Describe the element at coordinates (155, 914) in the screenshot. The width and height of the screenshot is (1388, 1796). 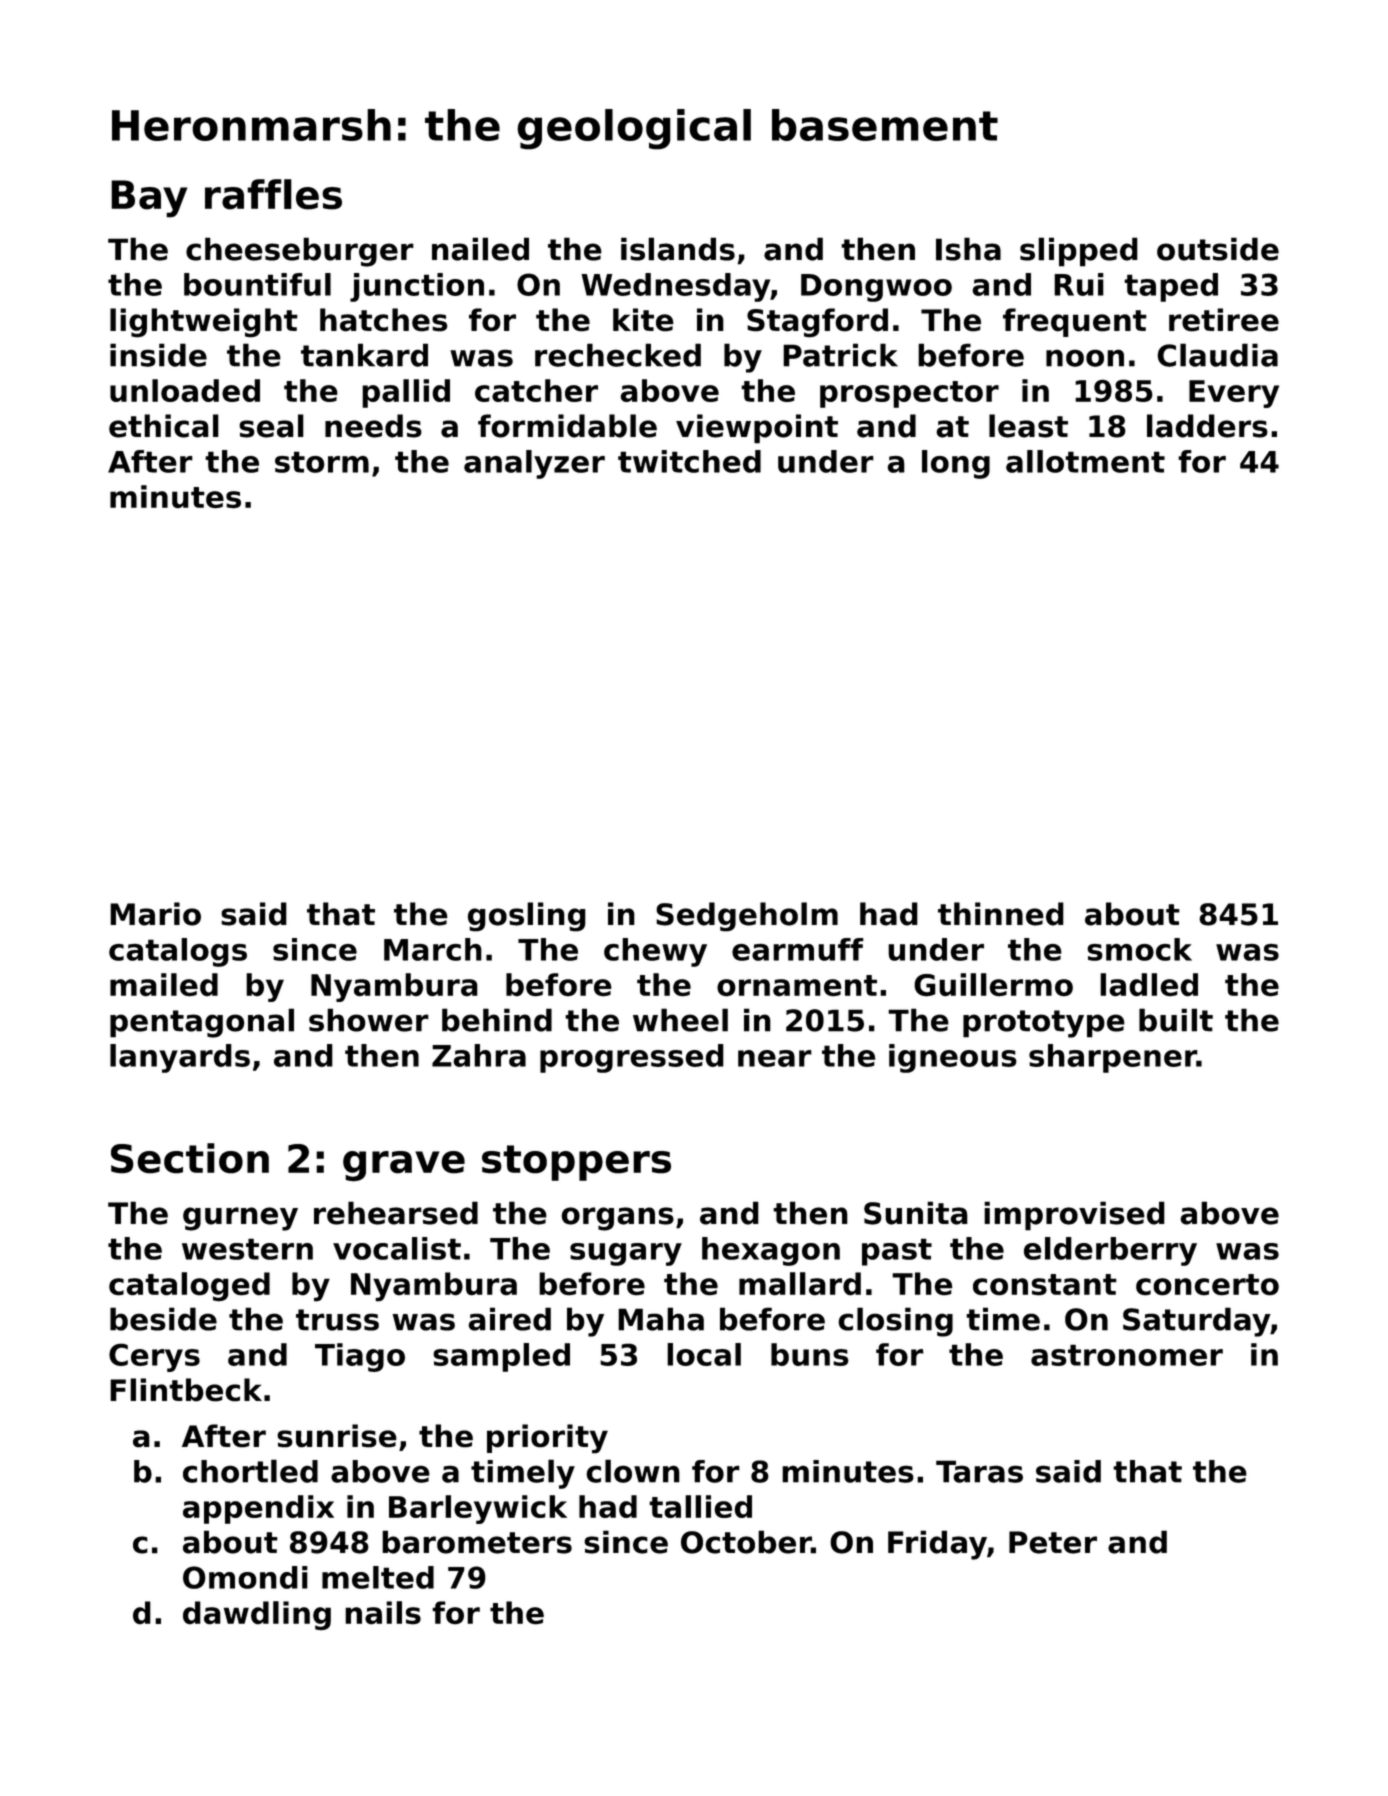
I see `Mario` at that location.
